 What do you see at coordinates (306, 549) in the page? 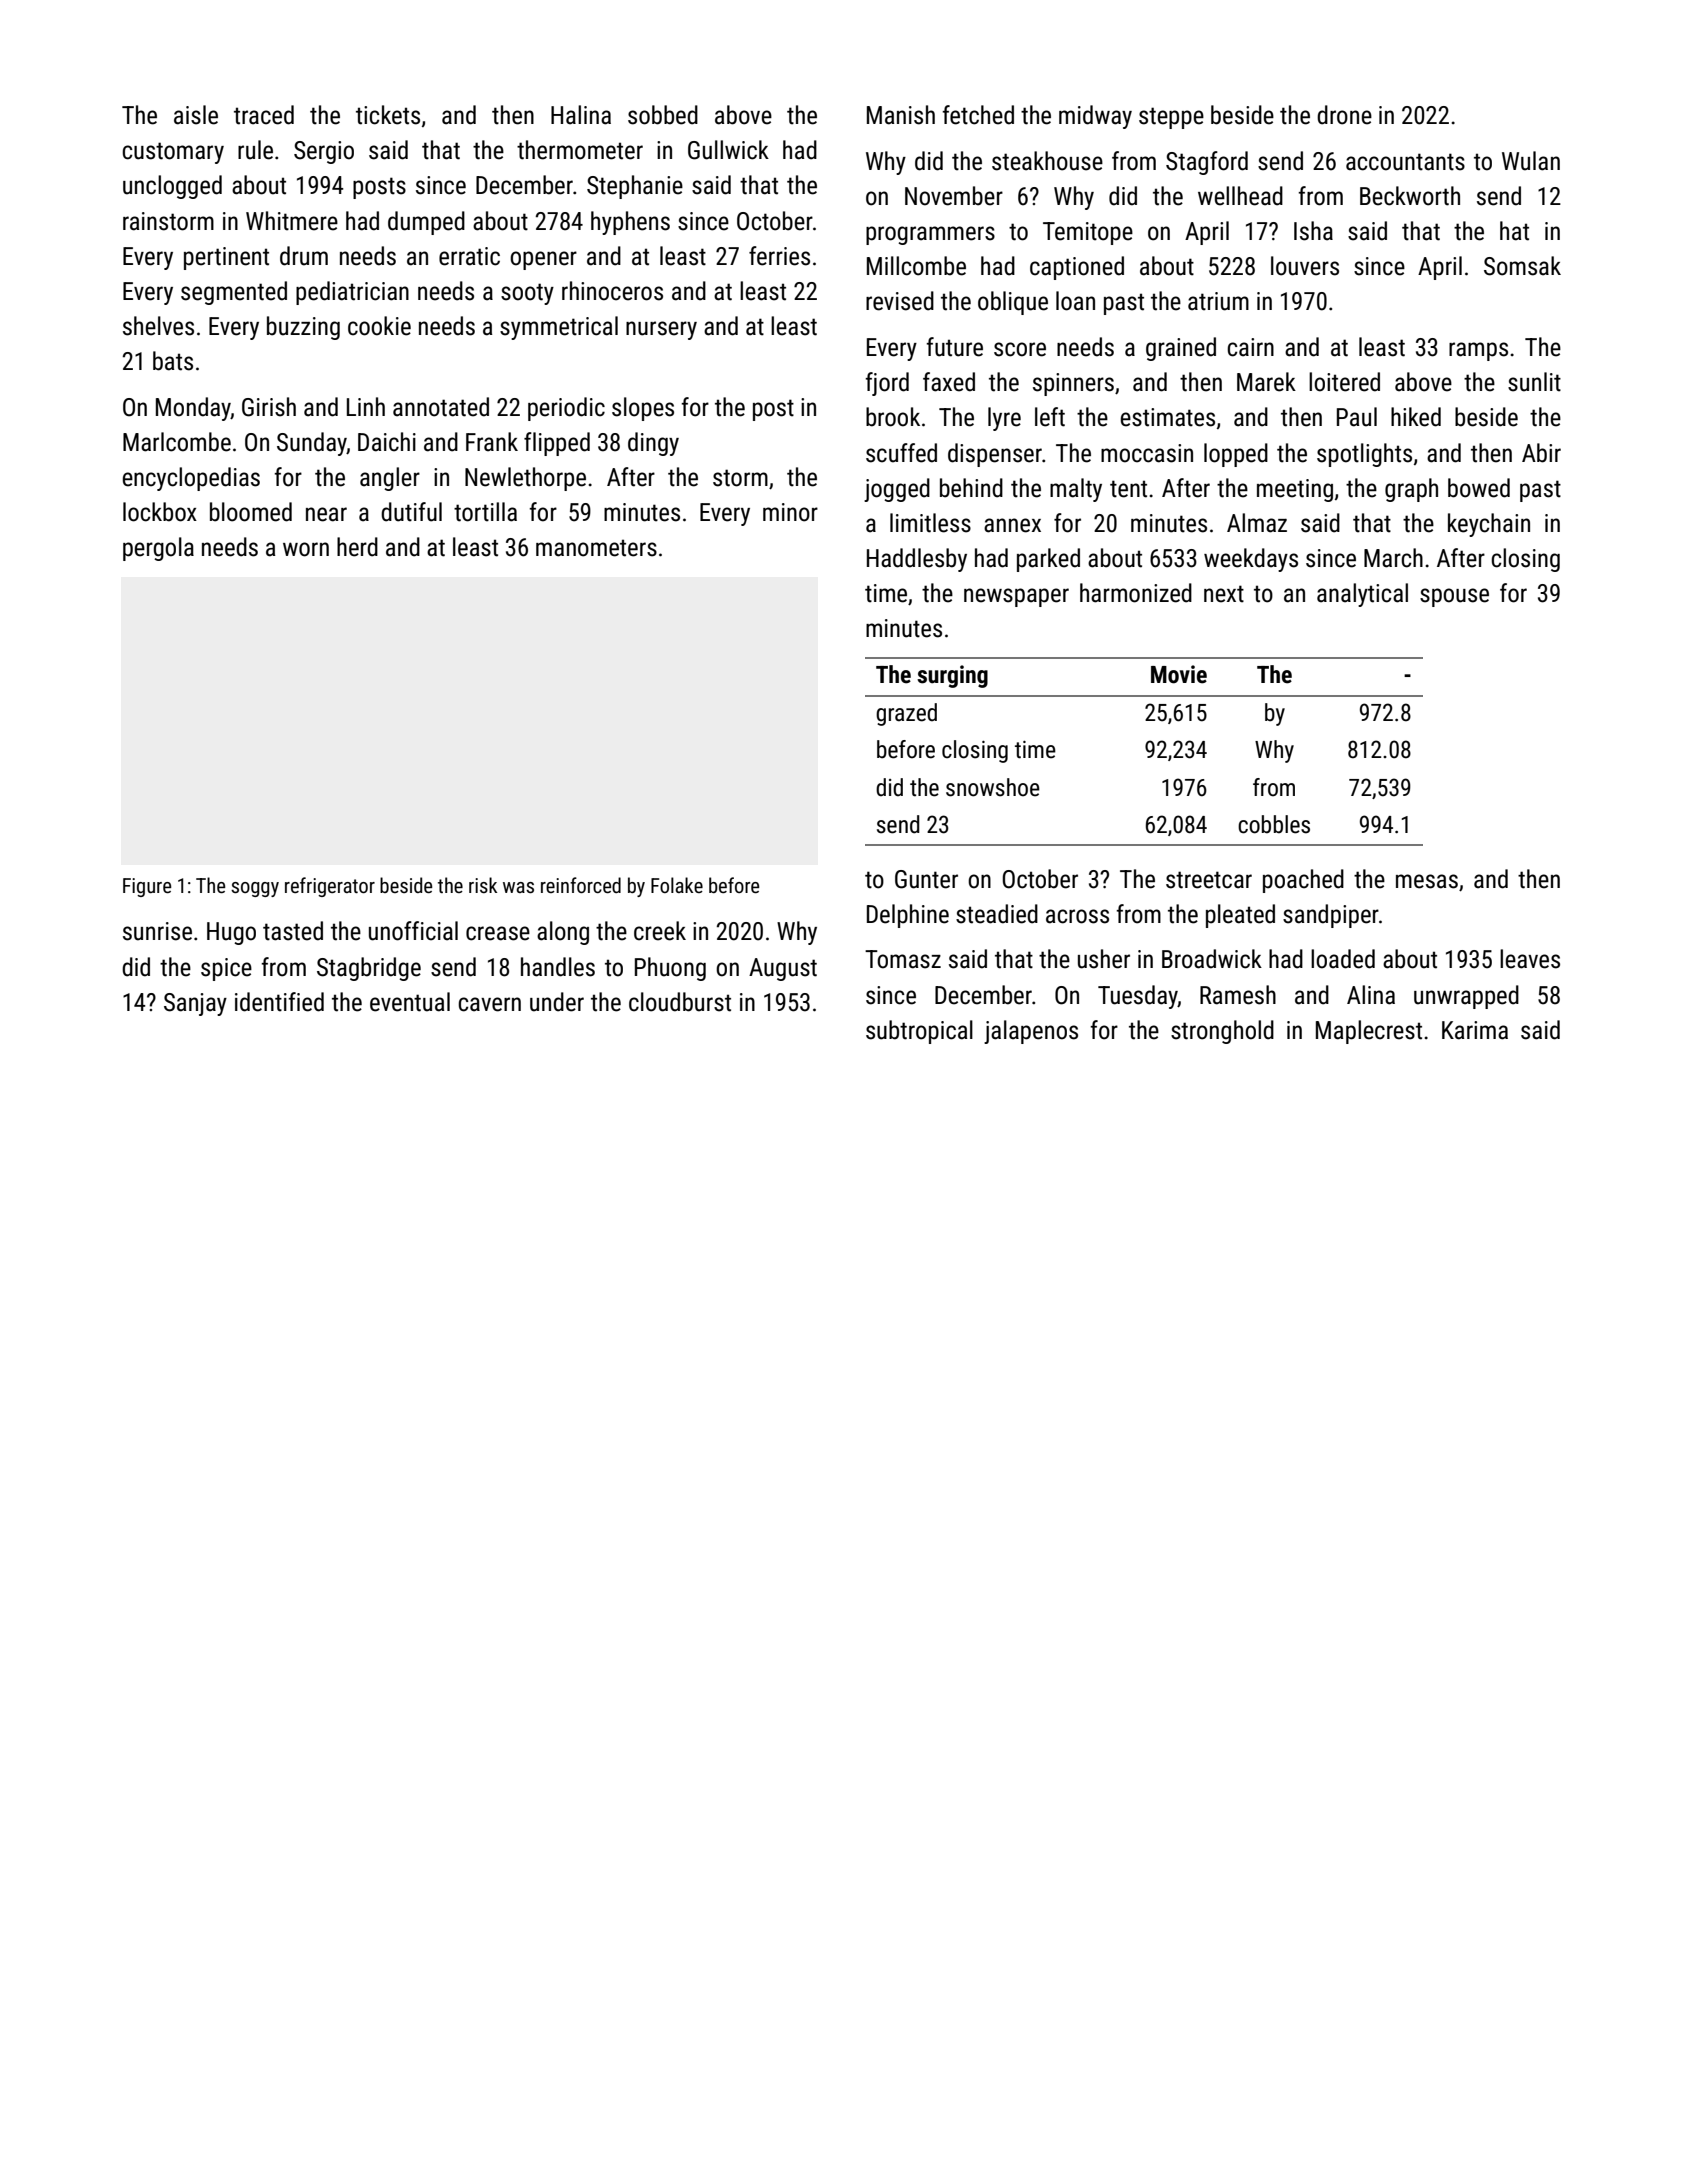
I see `worn` at bounding box center [306, 549].
